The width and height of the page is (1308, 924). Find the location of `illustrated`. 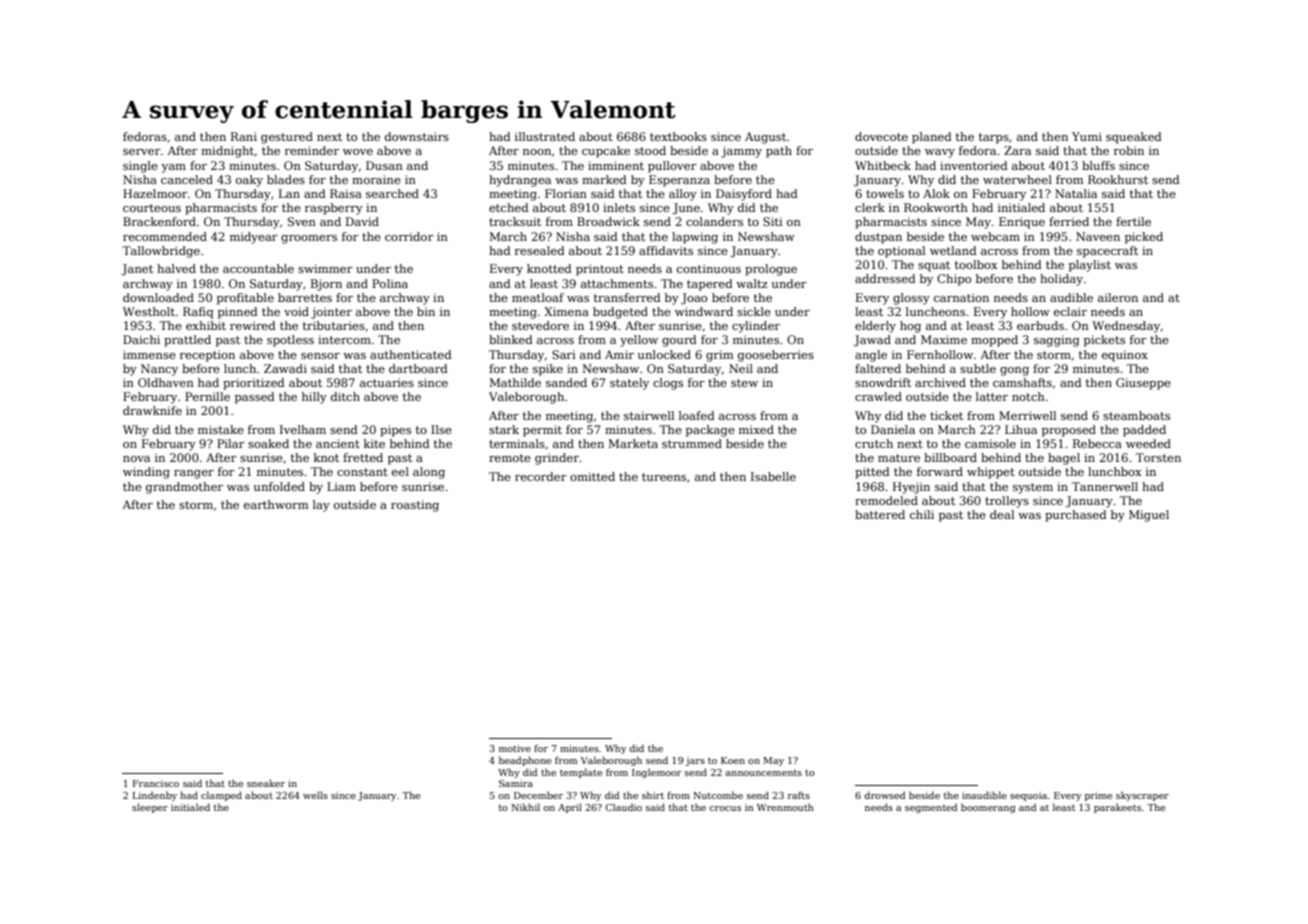

illustrated is located at coordinates (545, 136).
